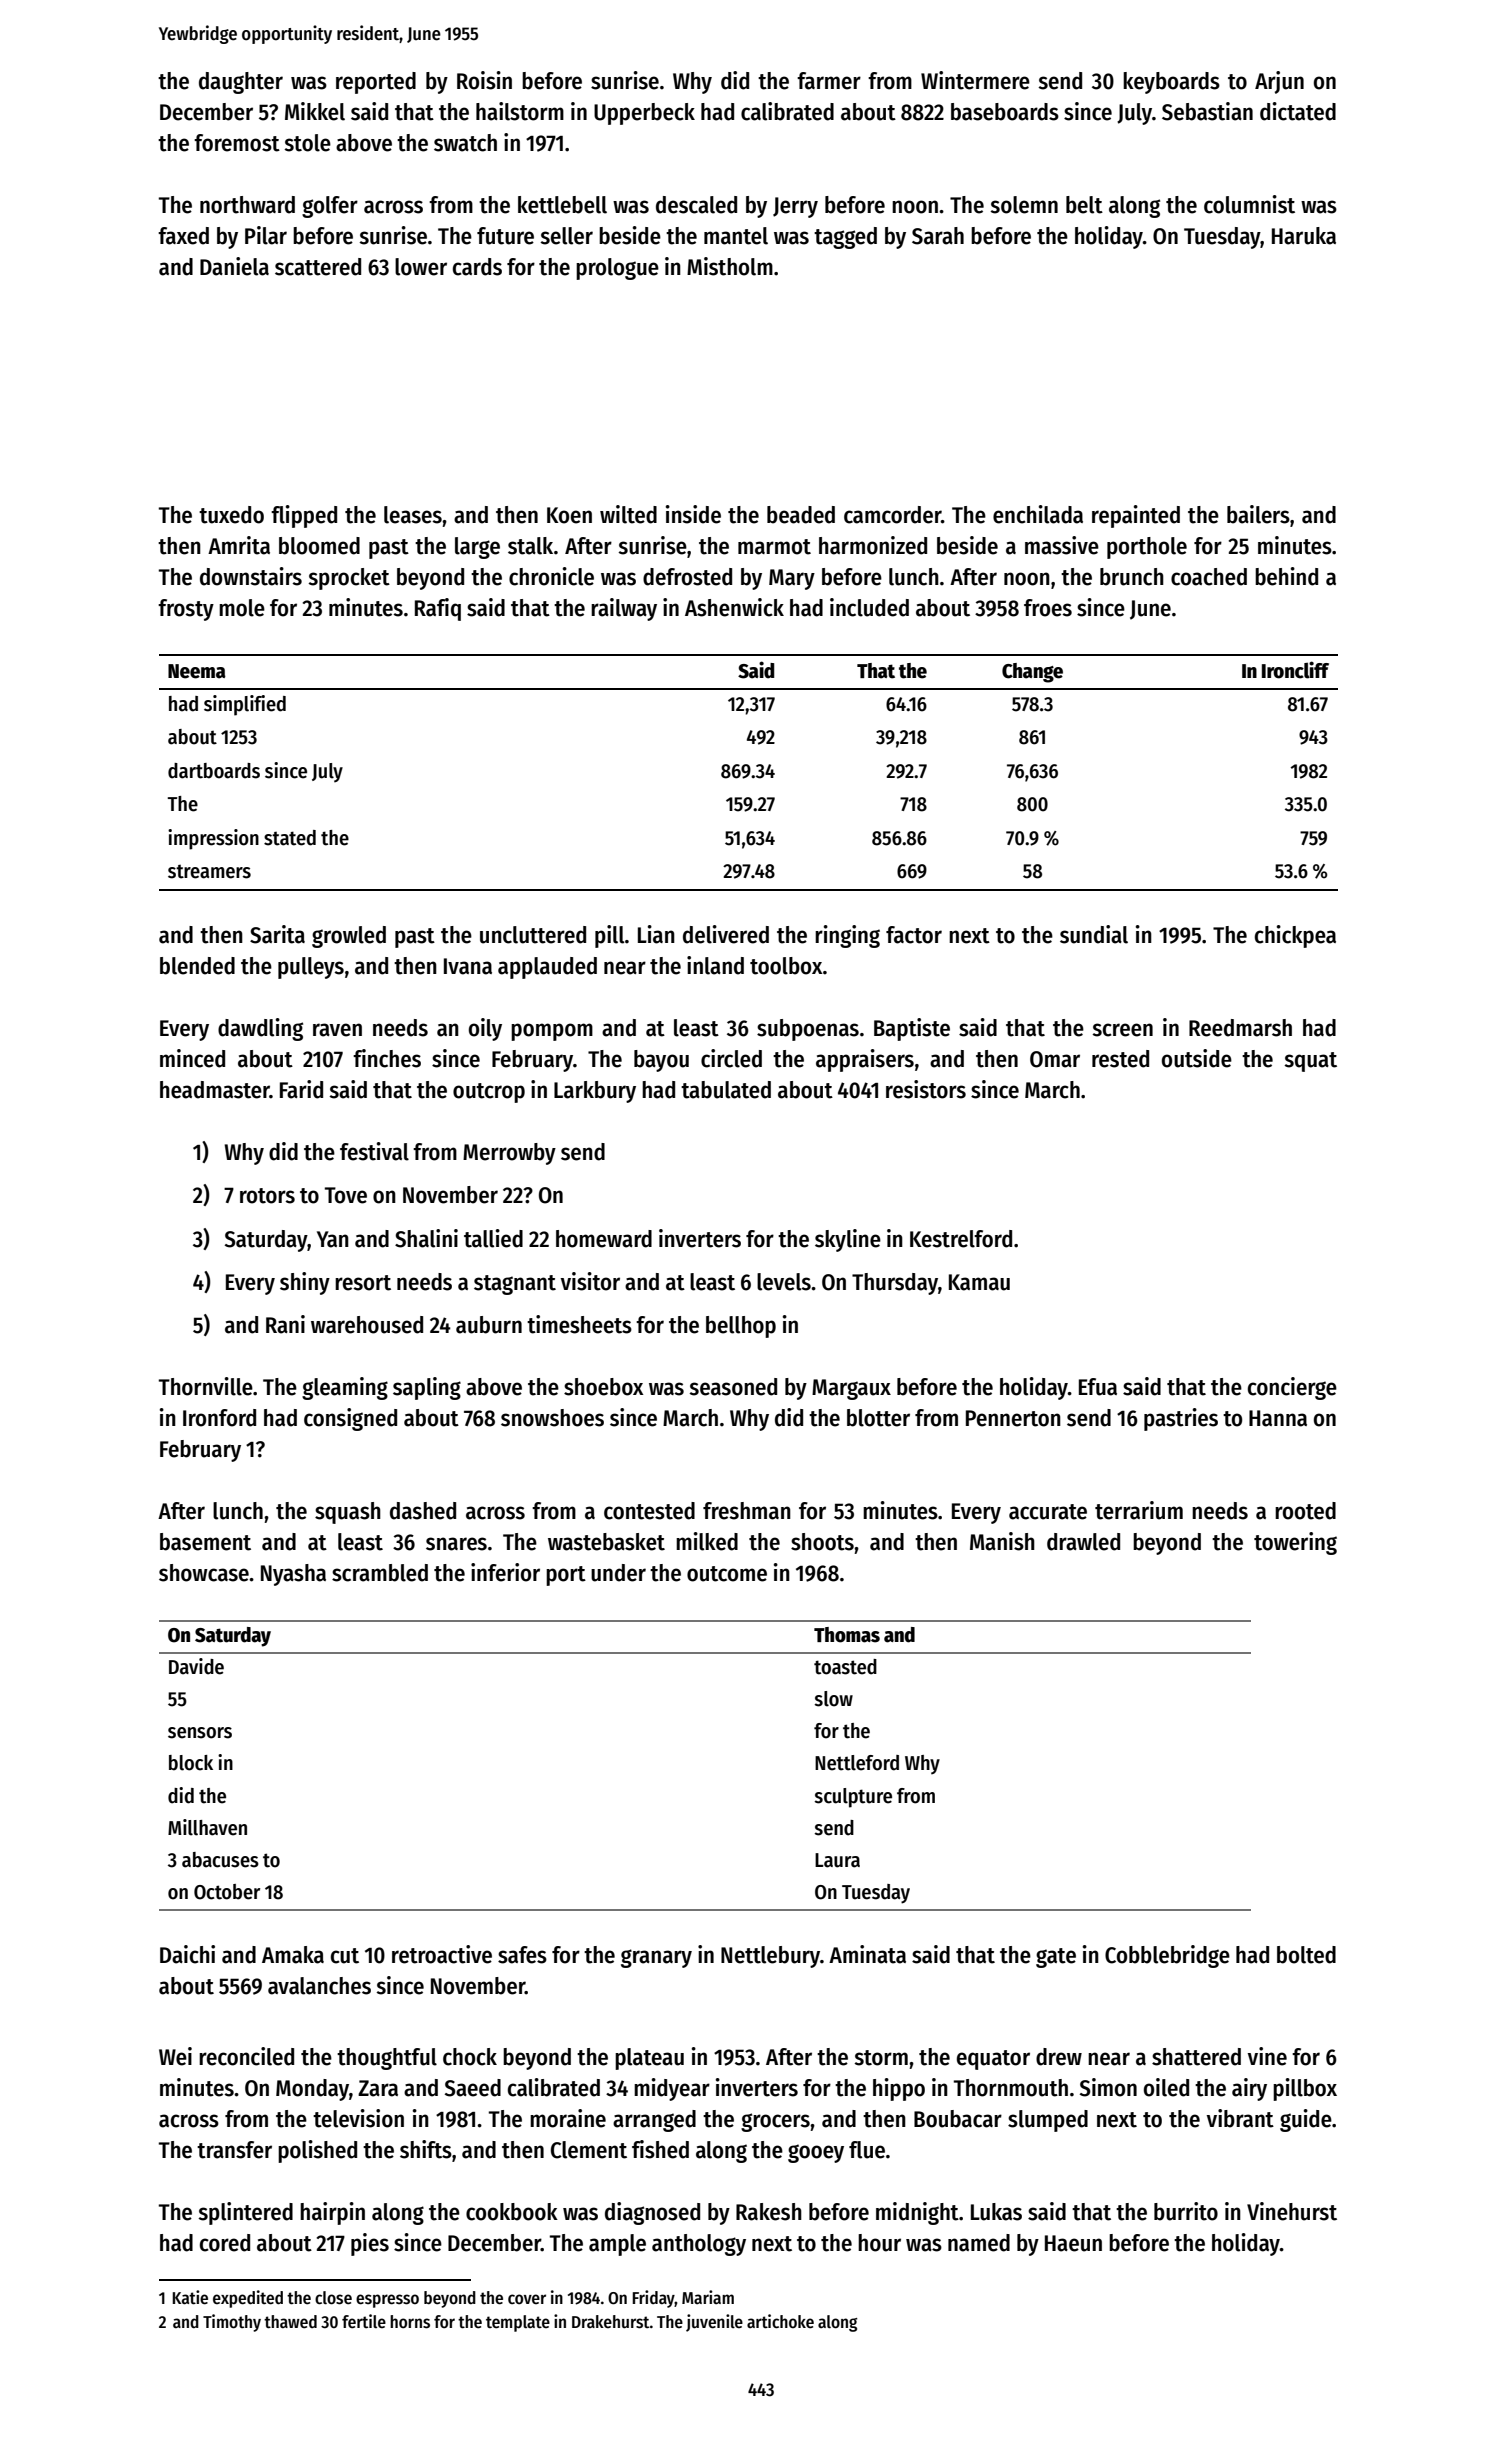 This screenshot has width=1496, height=2464. I want to click on bailers, so click(1258, 514).
